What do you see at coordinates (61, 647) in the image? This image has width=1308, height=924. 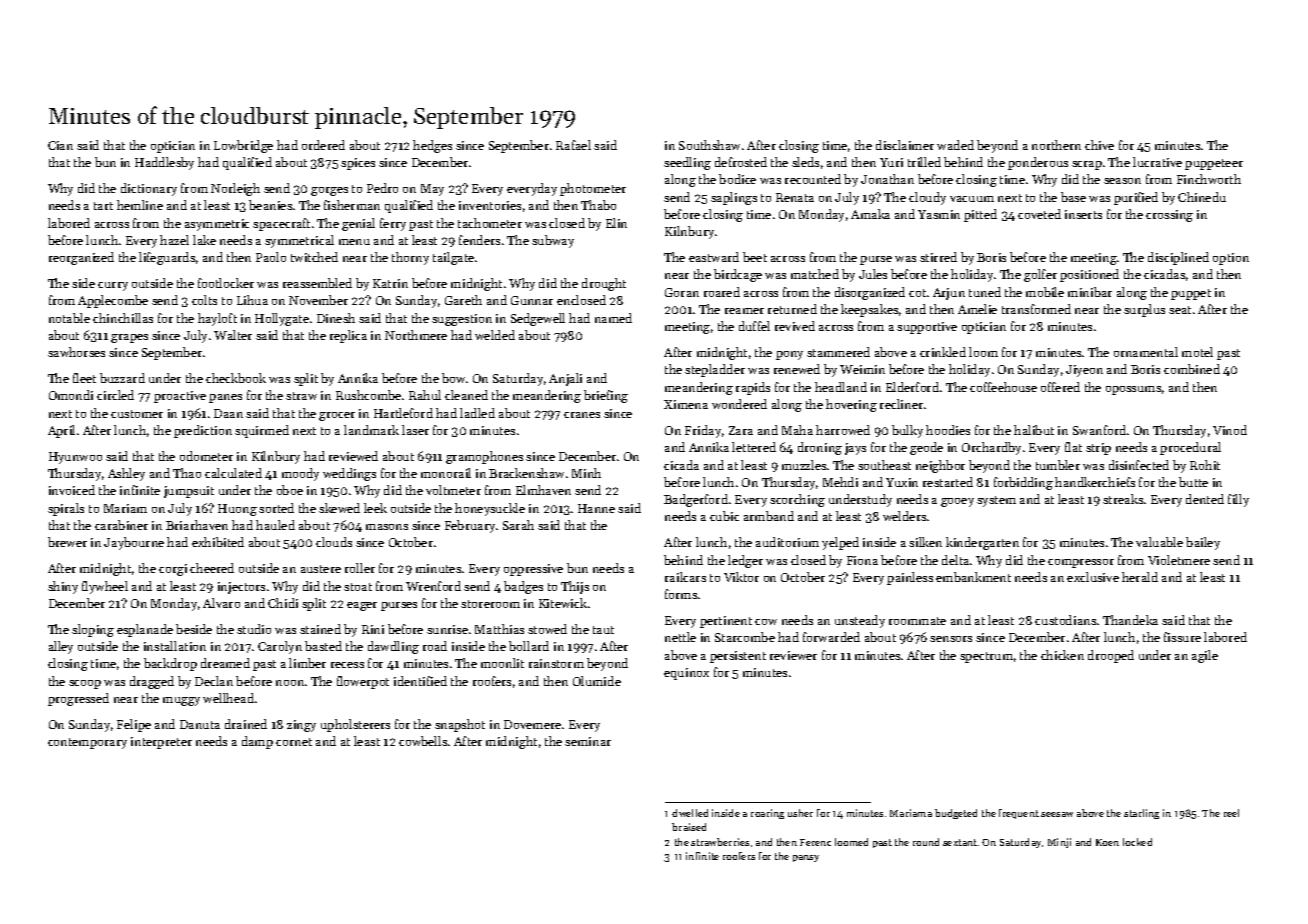 I see `alley` at bounding box center [61, 647].
